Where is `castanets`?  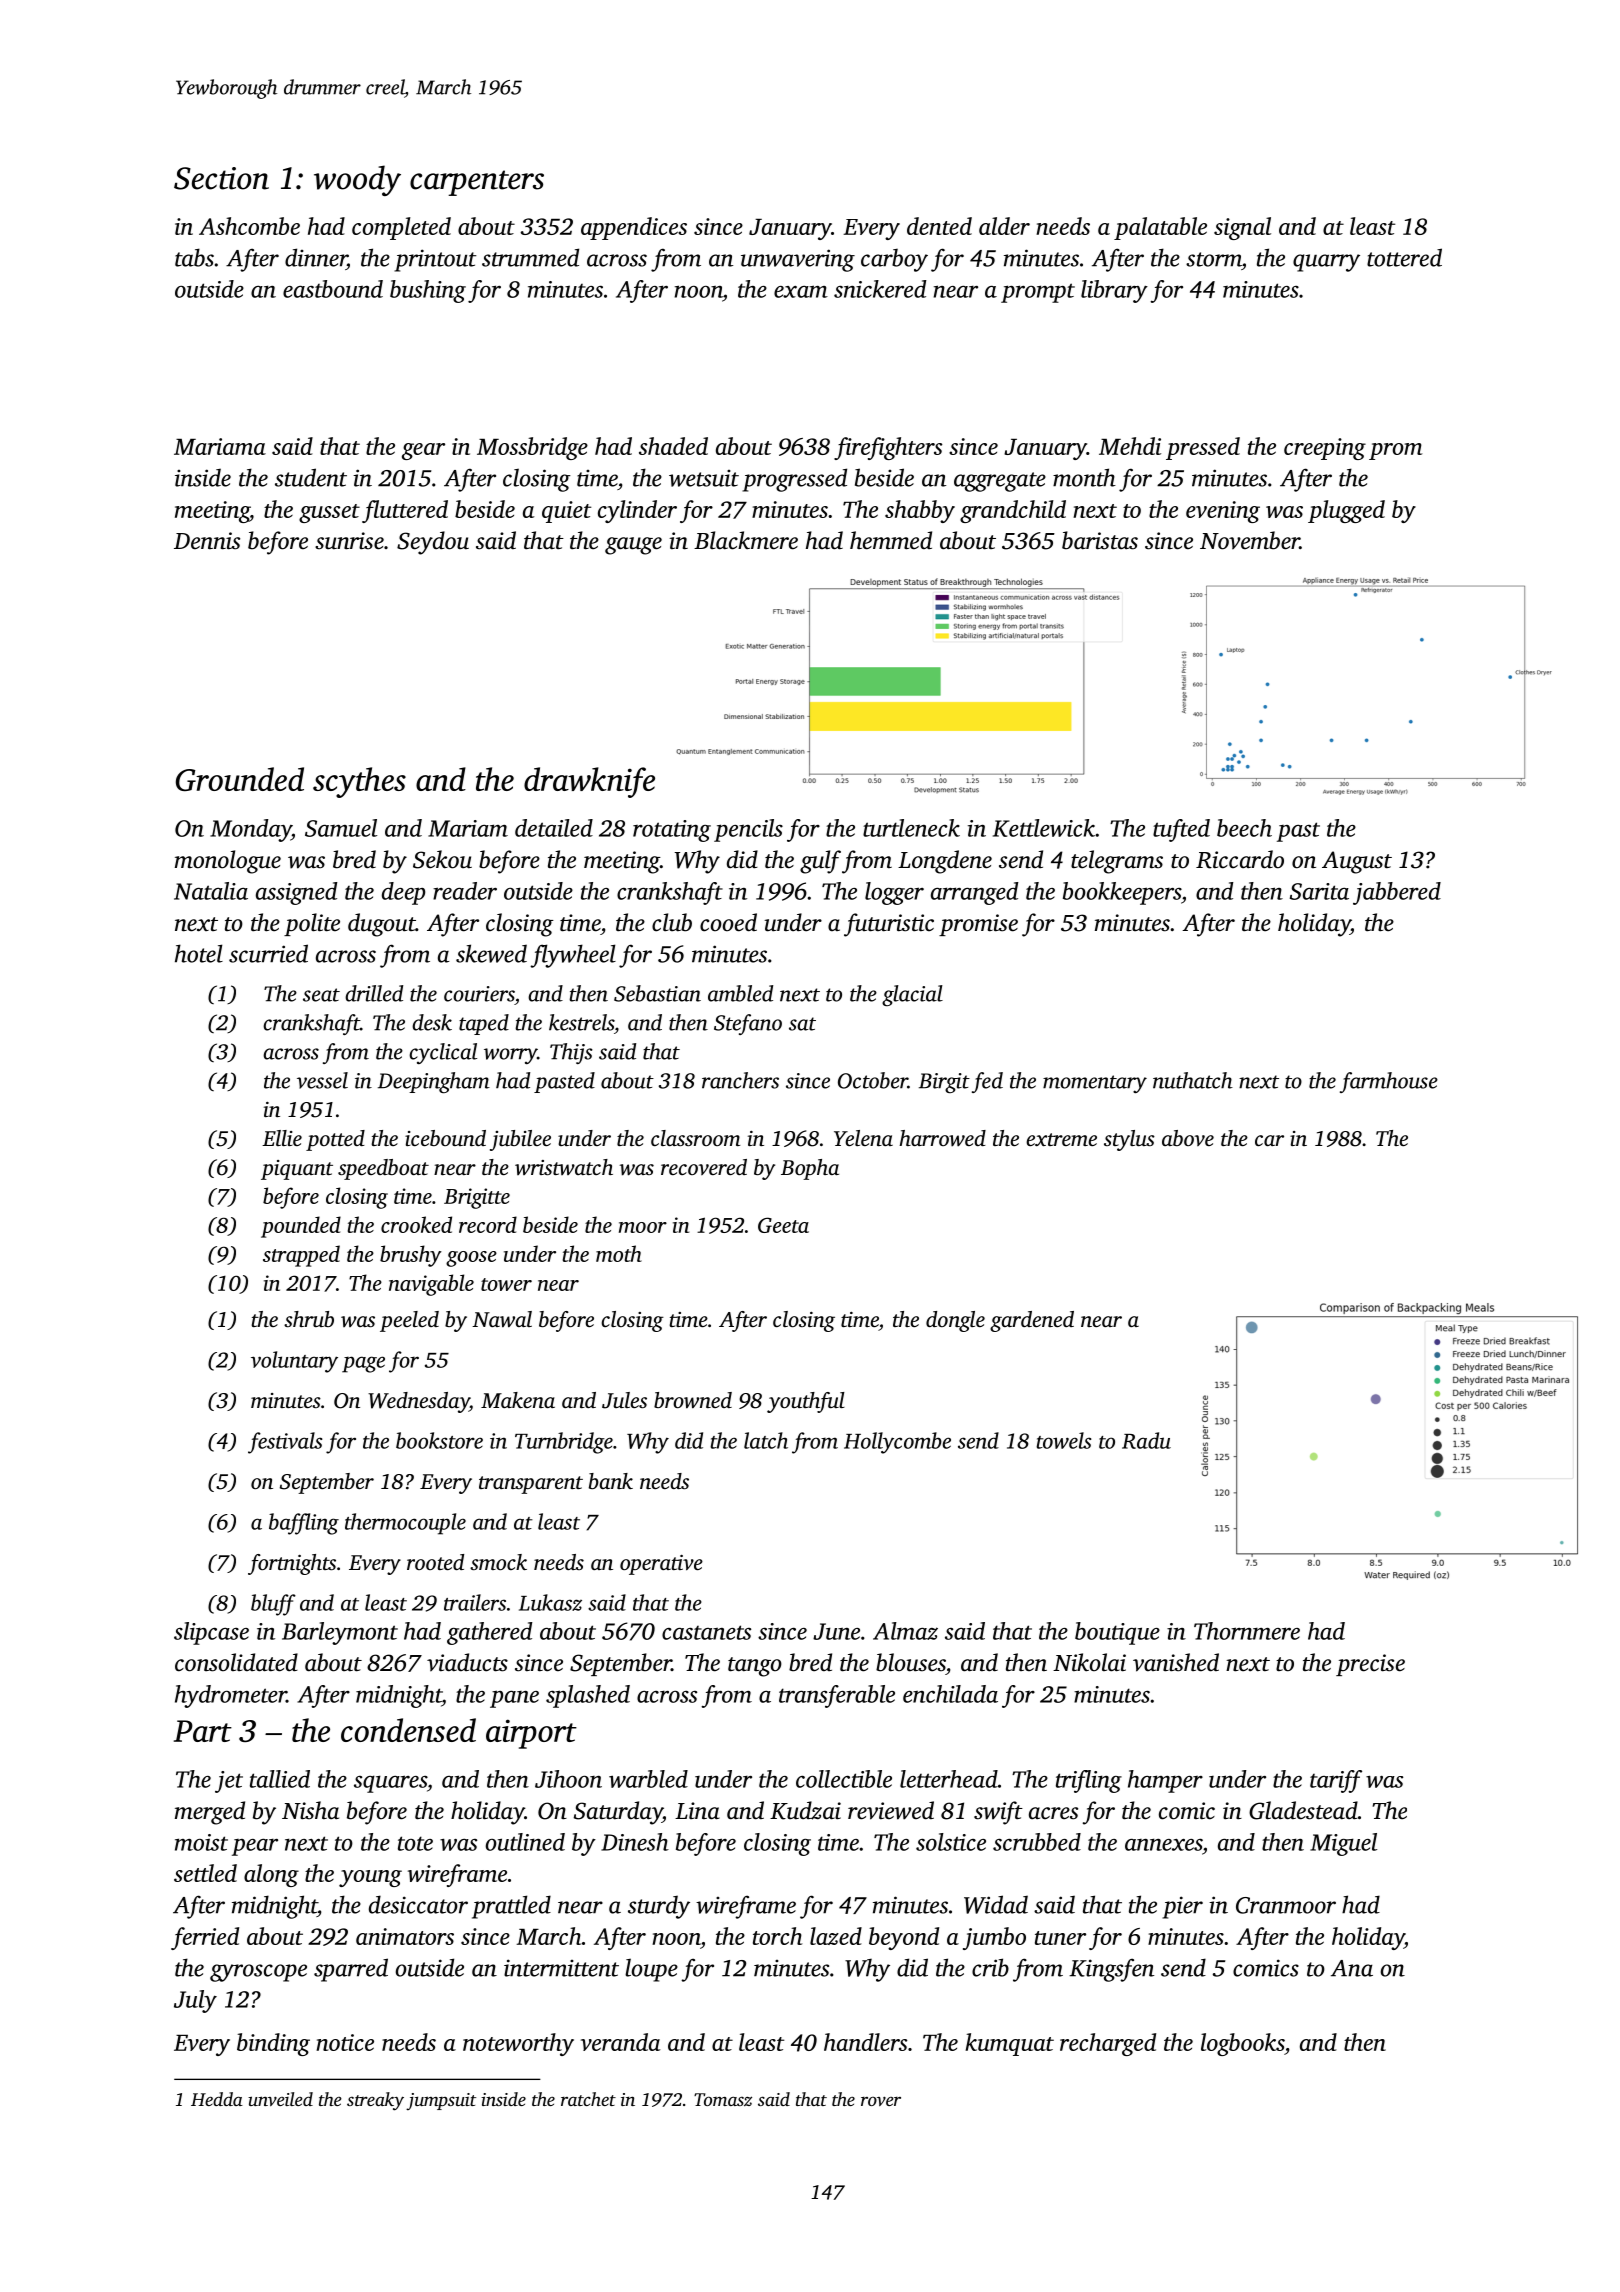 castanets is located at coordinates (706, 1632).
